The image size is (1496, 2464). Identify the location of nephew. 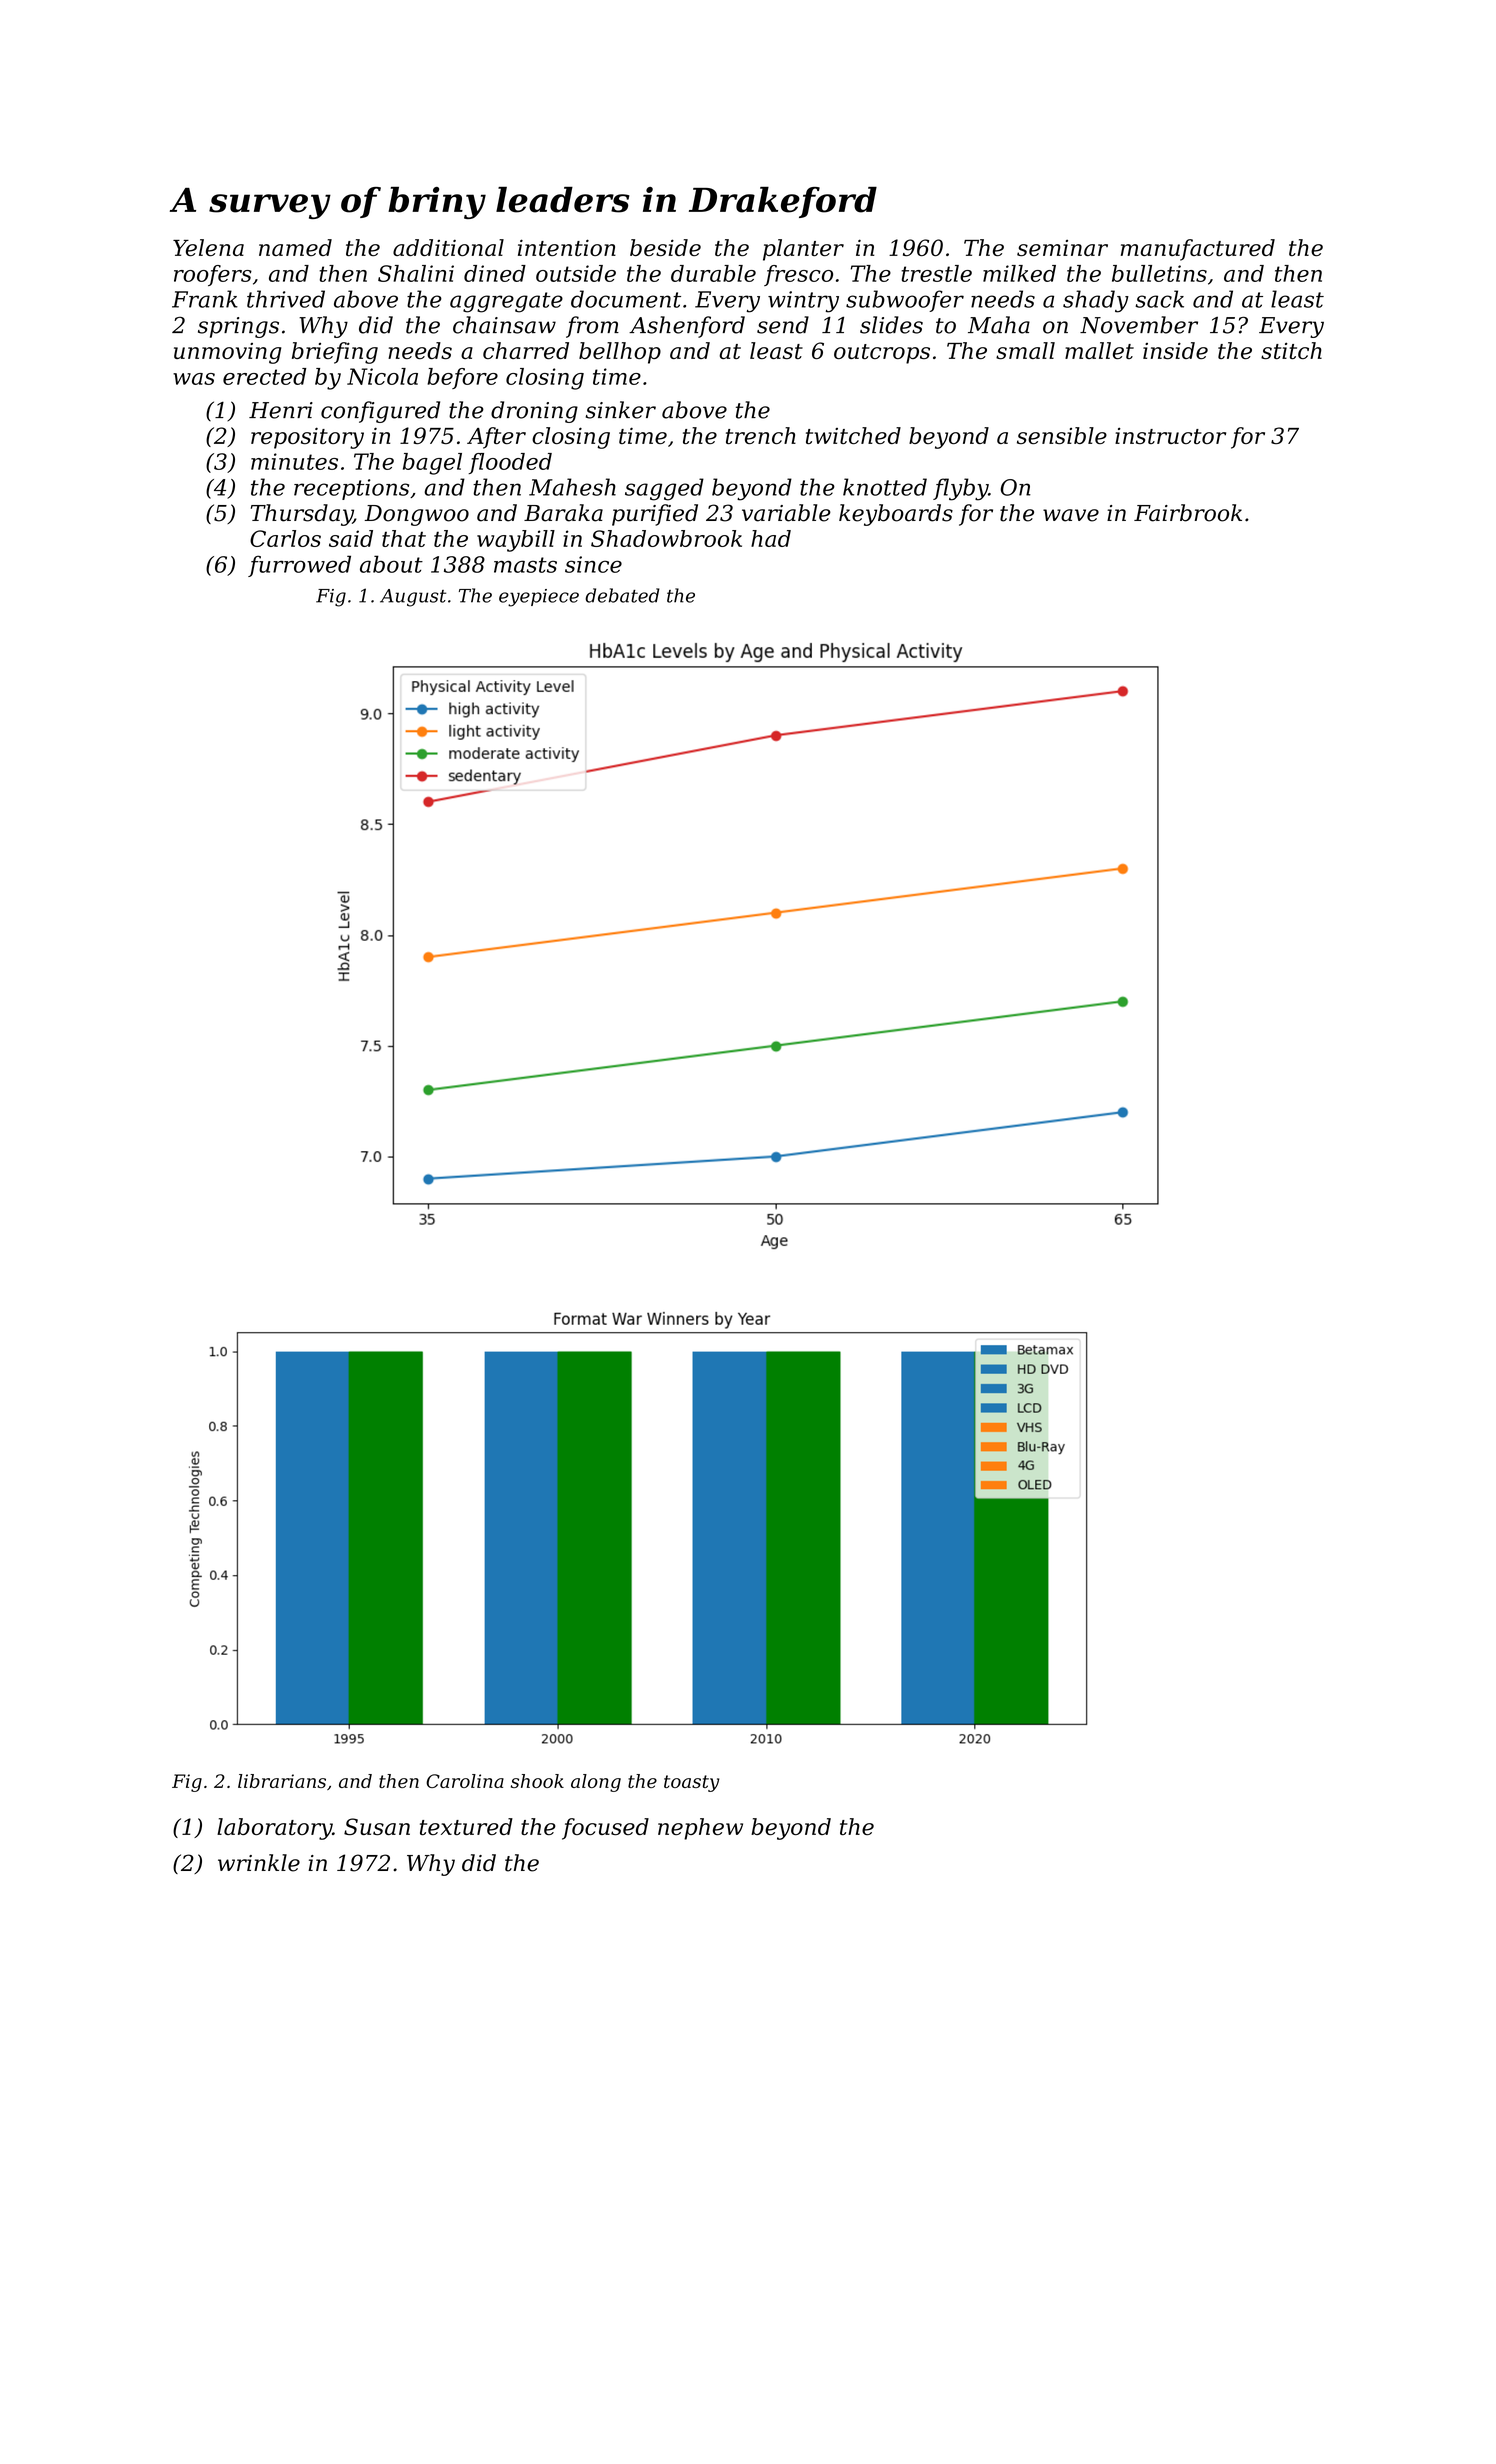
(700, 1829).
